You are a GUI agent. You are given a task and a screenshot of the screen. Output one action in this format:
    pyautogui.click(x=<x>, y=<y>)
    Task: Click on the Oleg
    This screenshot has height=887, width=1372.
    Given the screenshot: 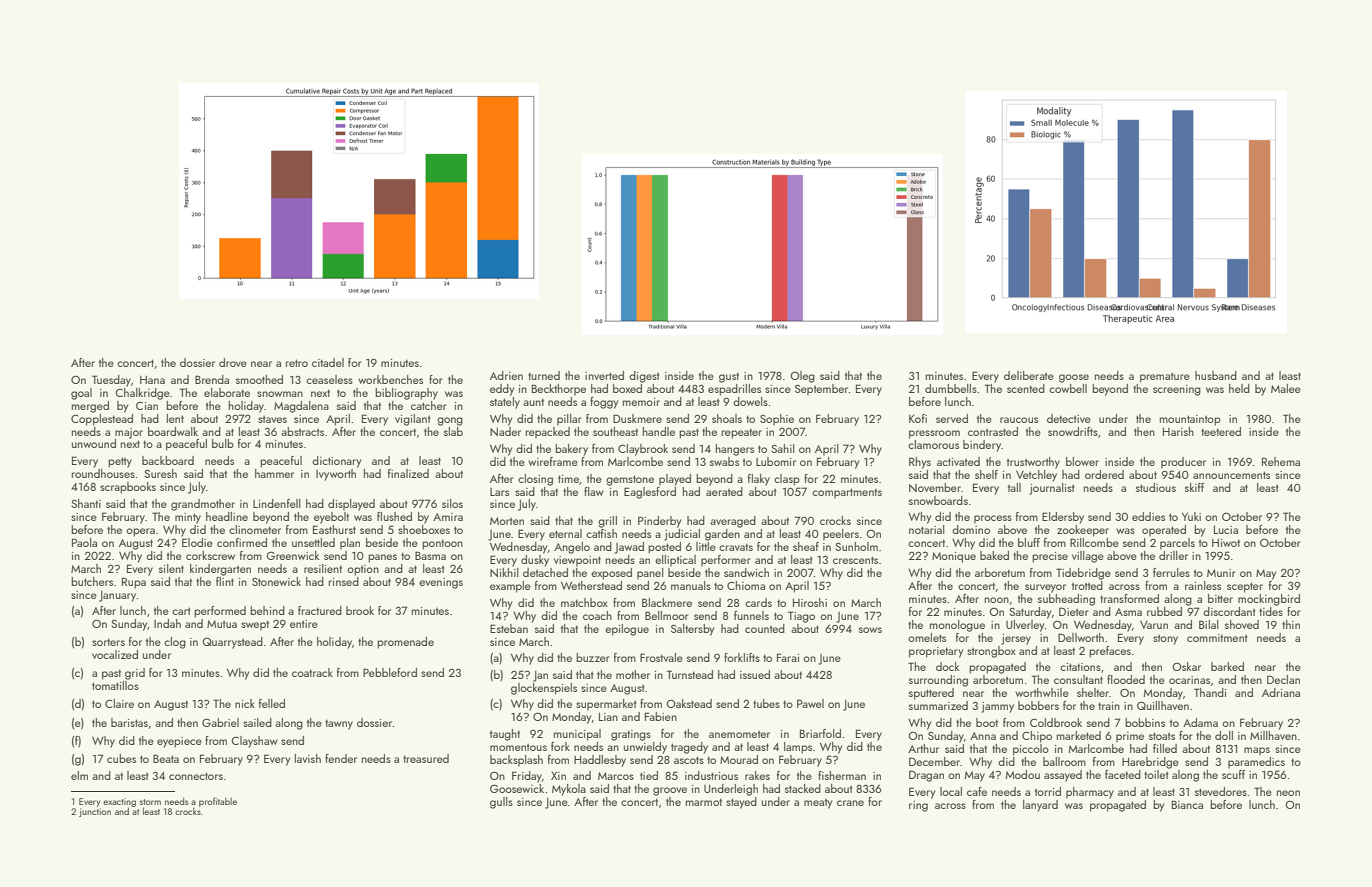 What is the action you would take?
    pyautogui.click(x=802, y=377)
